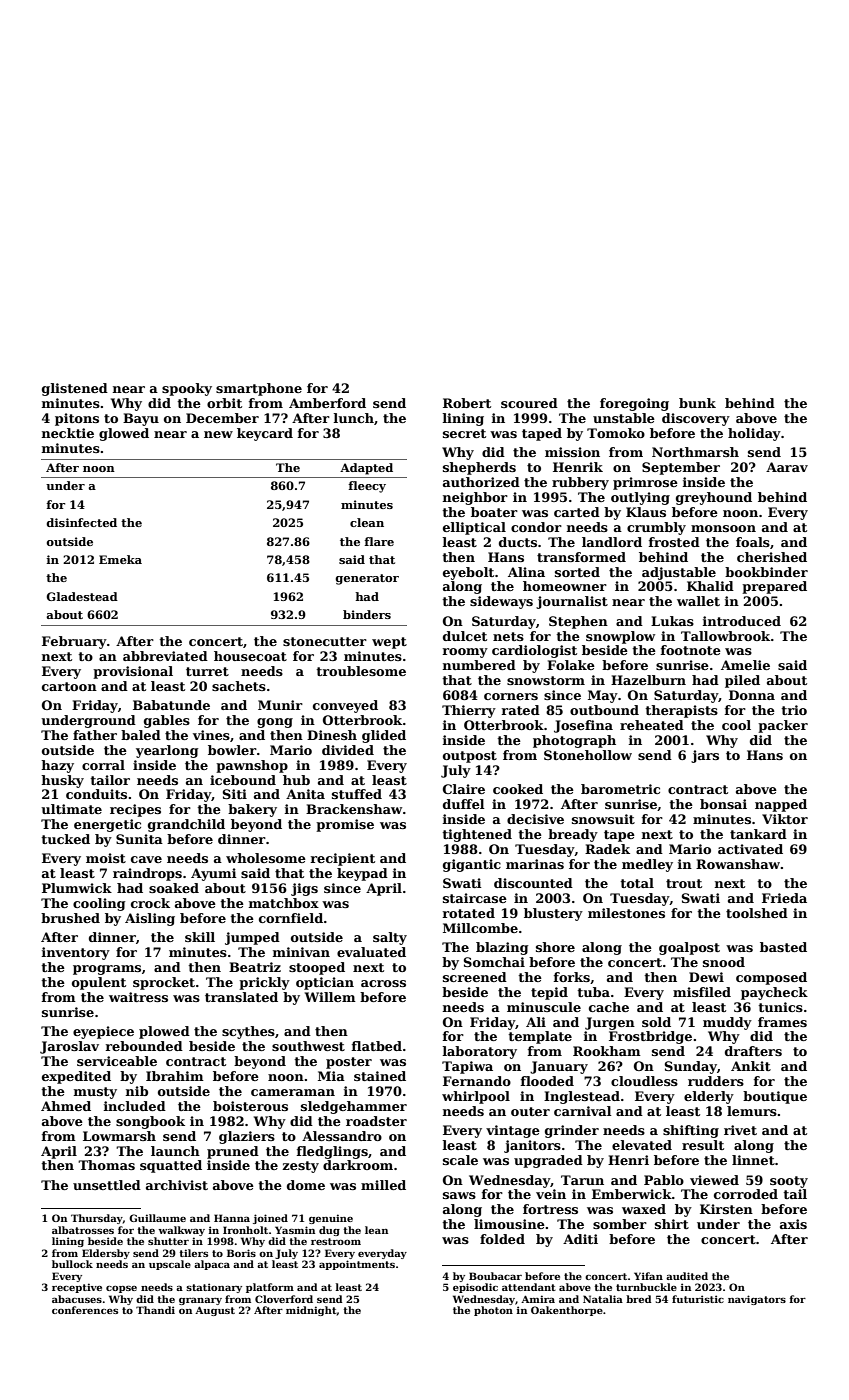 Image resolution: width=849 pixels, height=1400 pixels. What do you see at coordinates (529, 403) in the image?
I see `scoured` at bounding box center [529, 403].
